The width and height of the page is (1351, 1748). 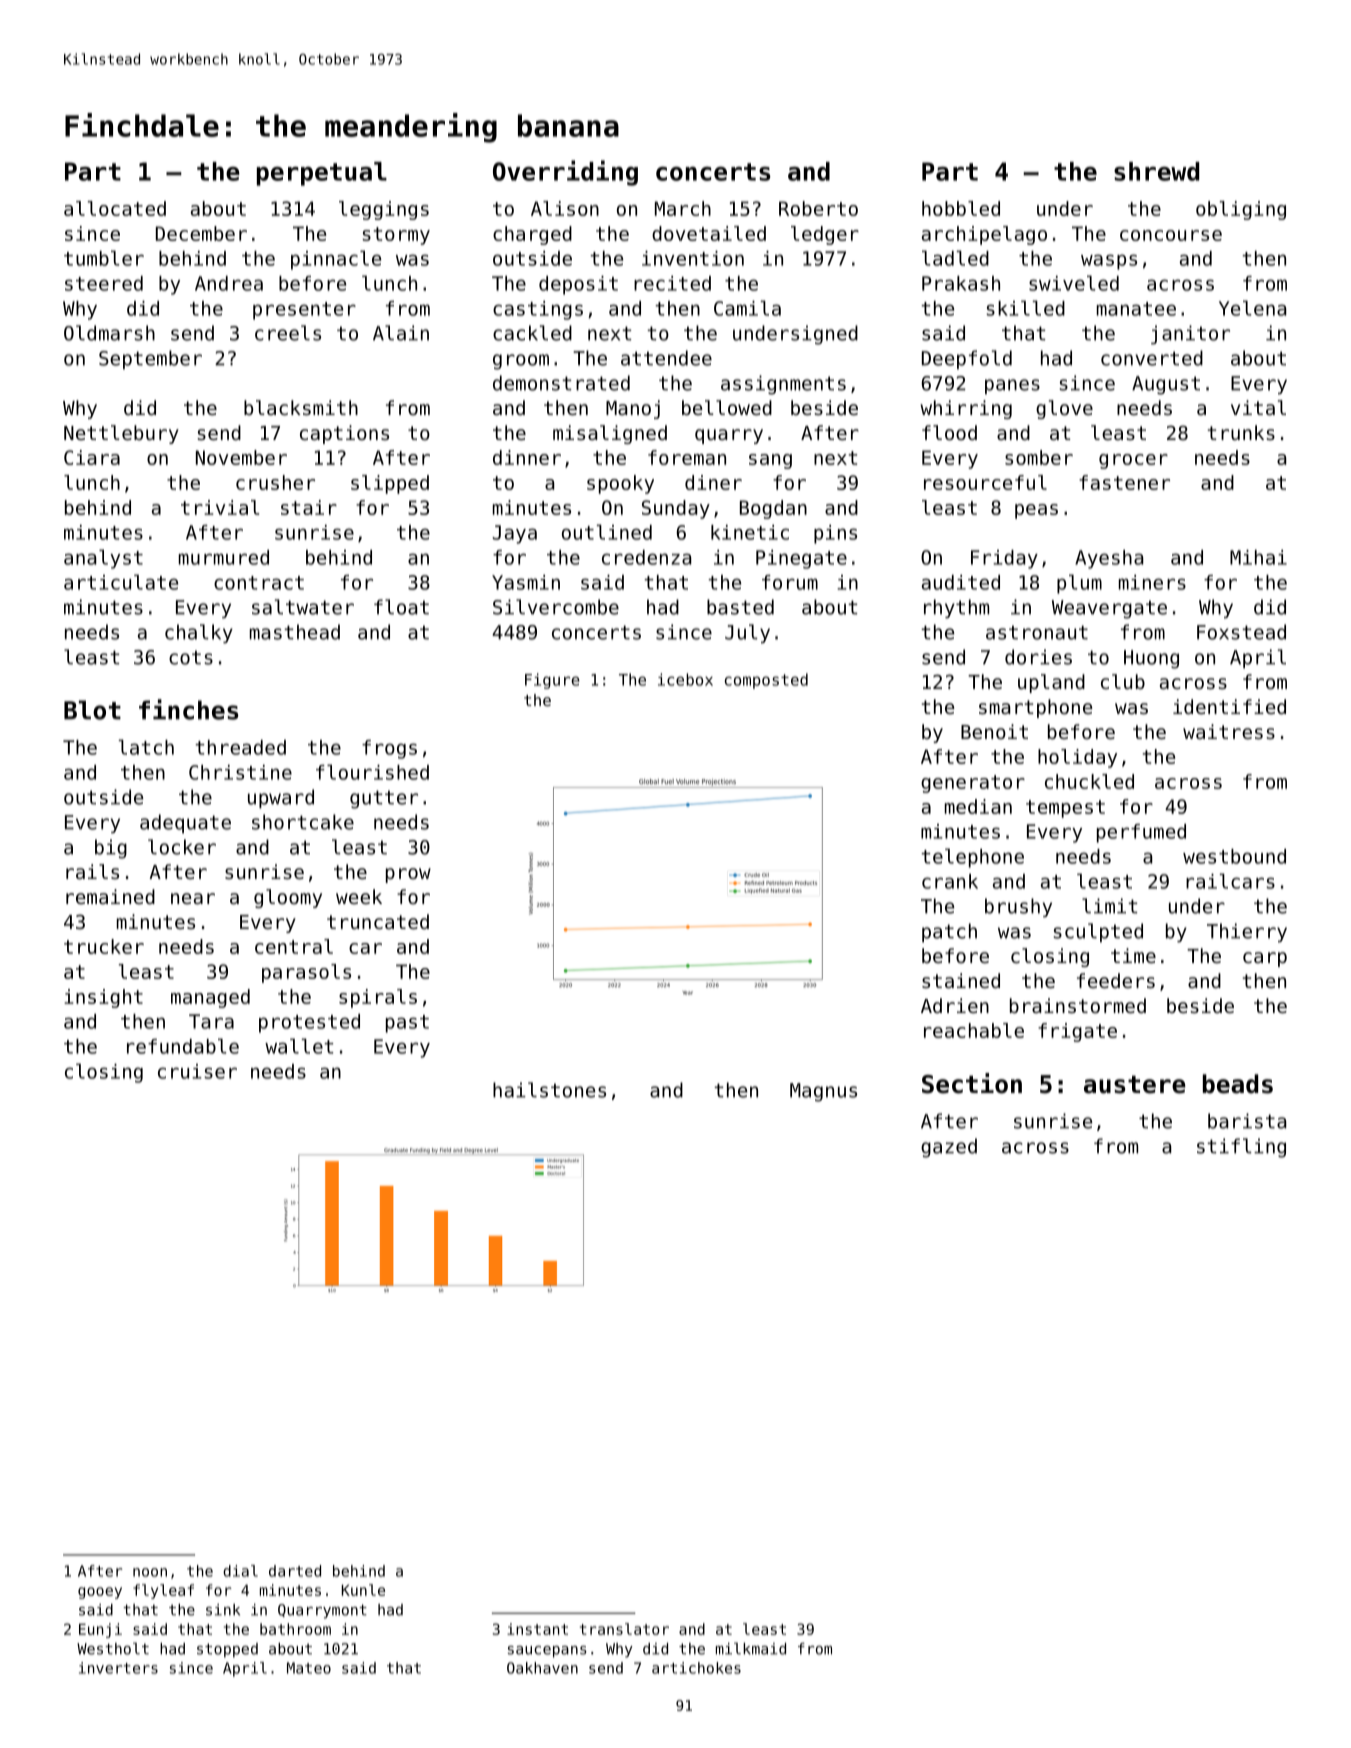 What do you see at coordinates (950, 881) in the page?
I see `crank` at bounding box center [950, 881].
